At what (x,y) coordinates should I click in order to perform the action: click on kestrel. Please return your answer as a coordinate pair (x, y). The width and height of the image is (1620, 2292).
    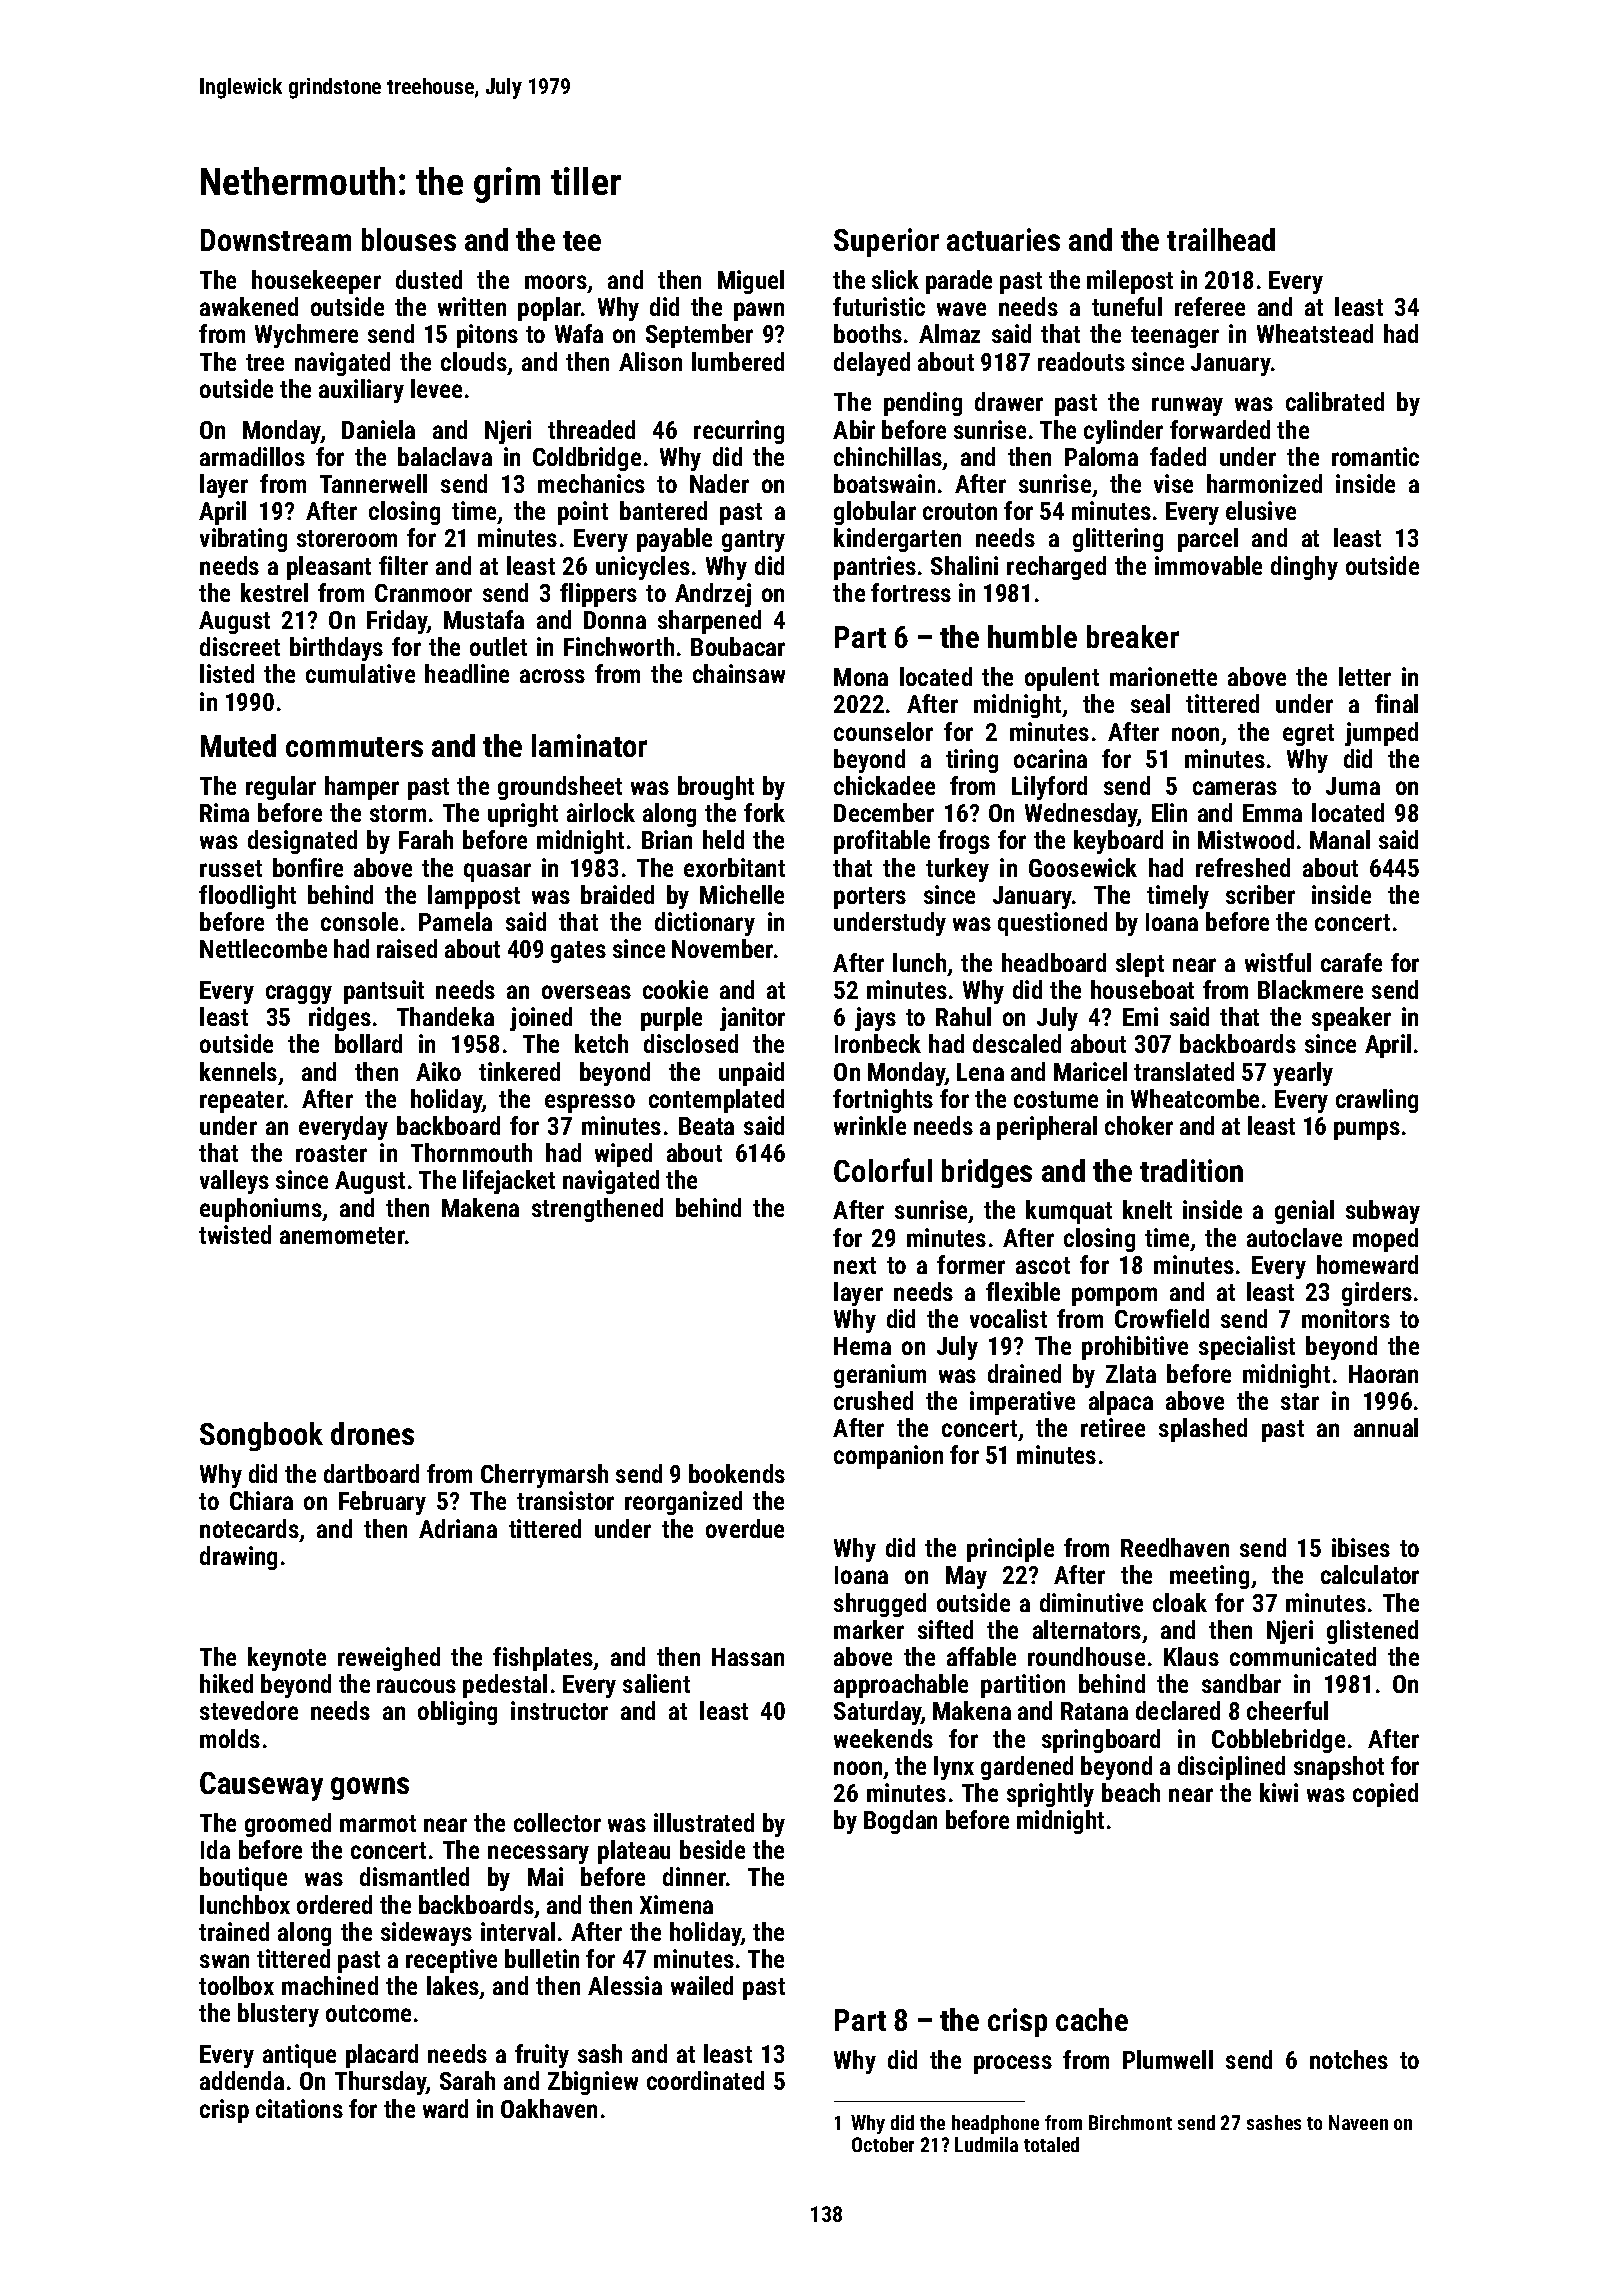
    Looking at the image, I should click on (274, 592).
